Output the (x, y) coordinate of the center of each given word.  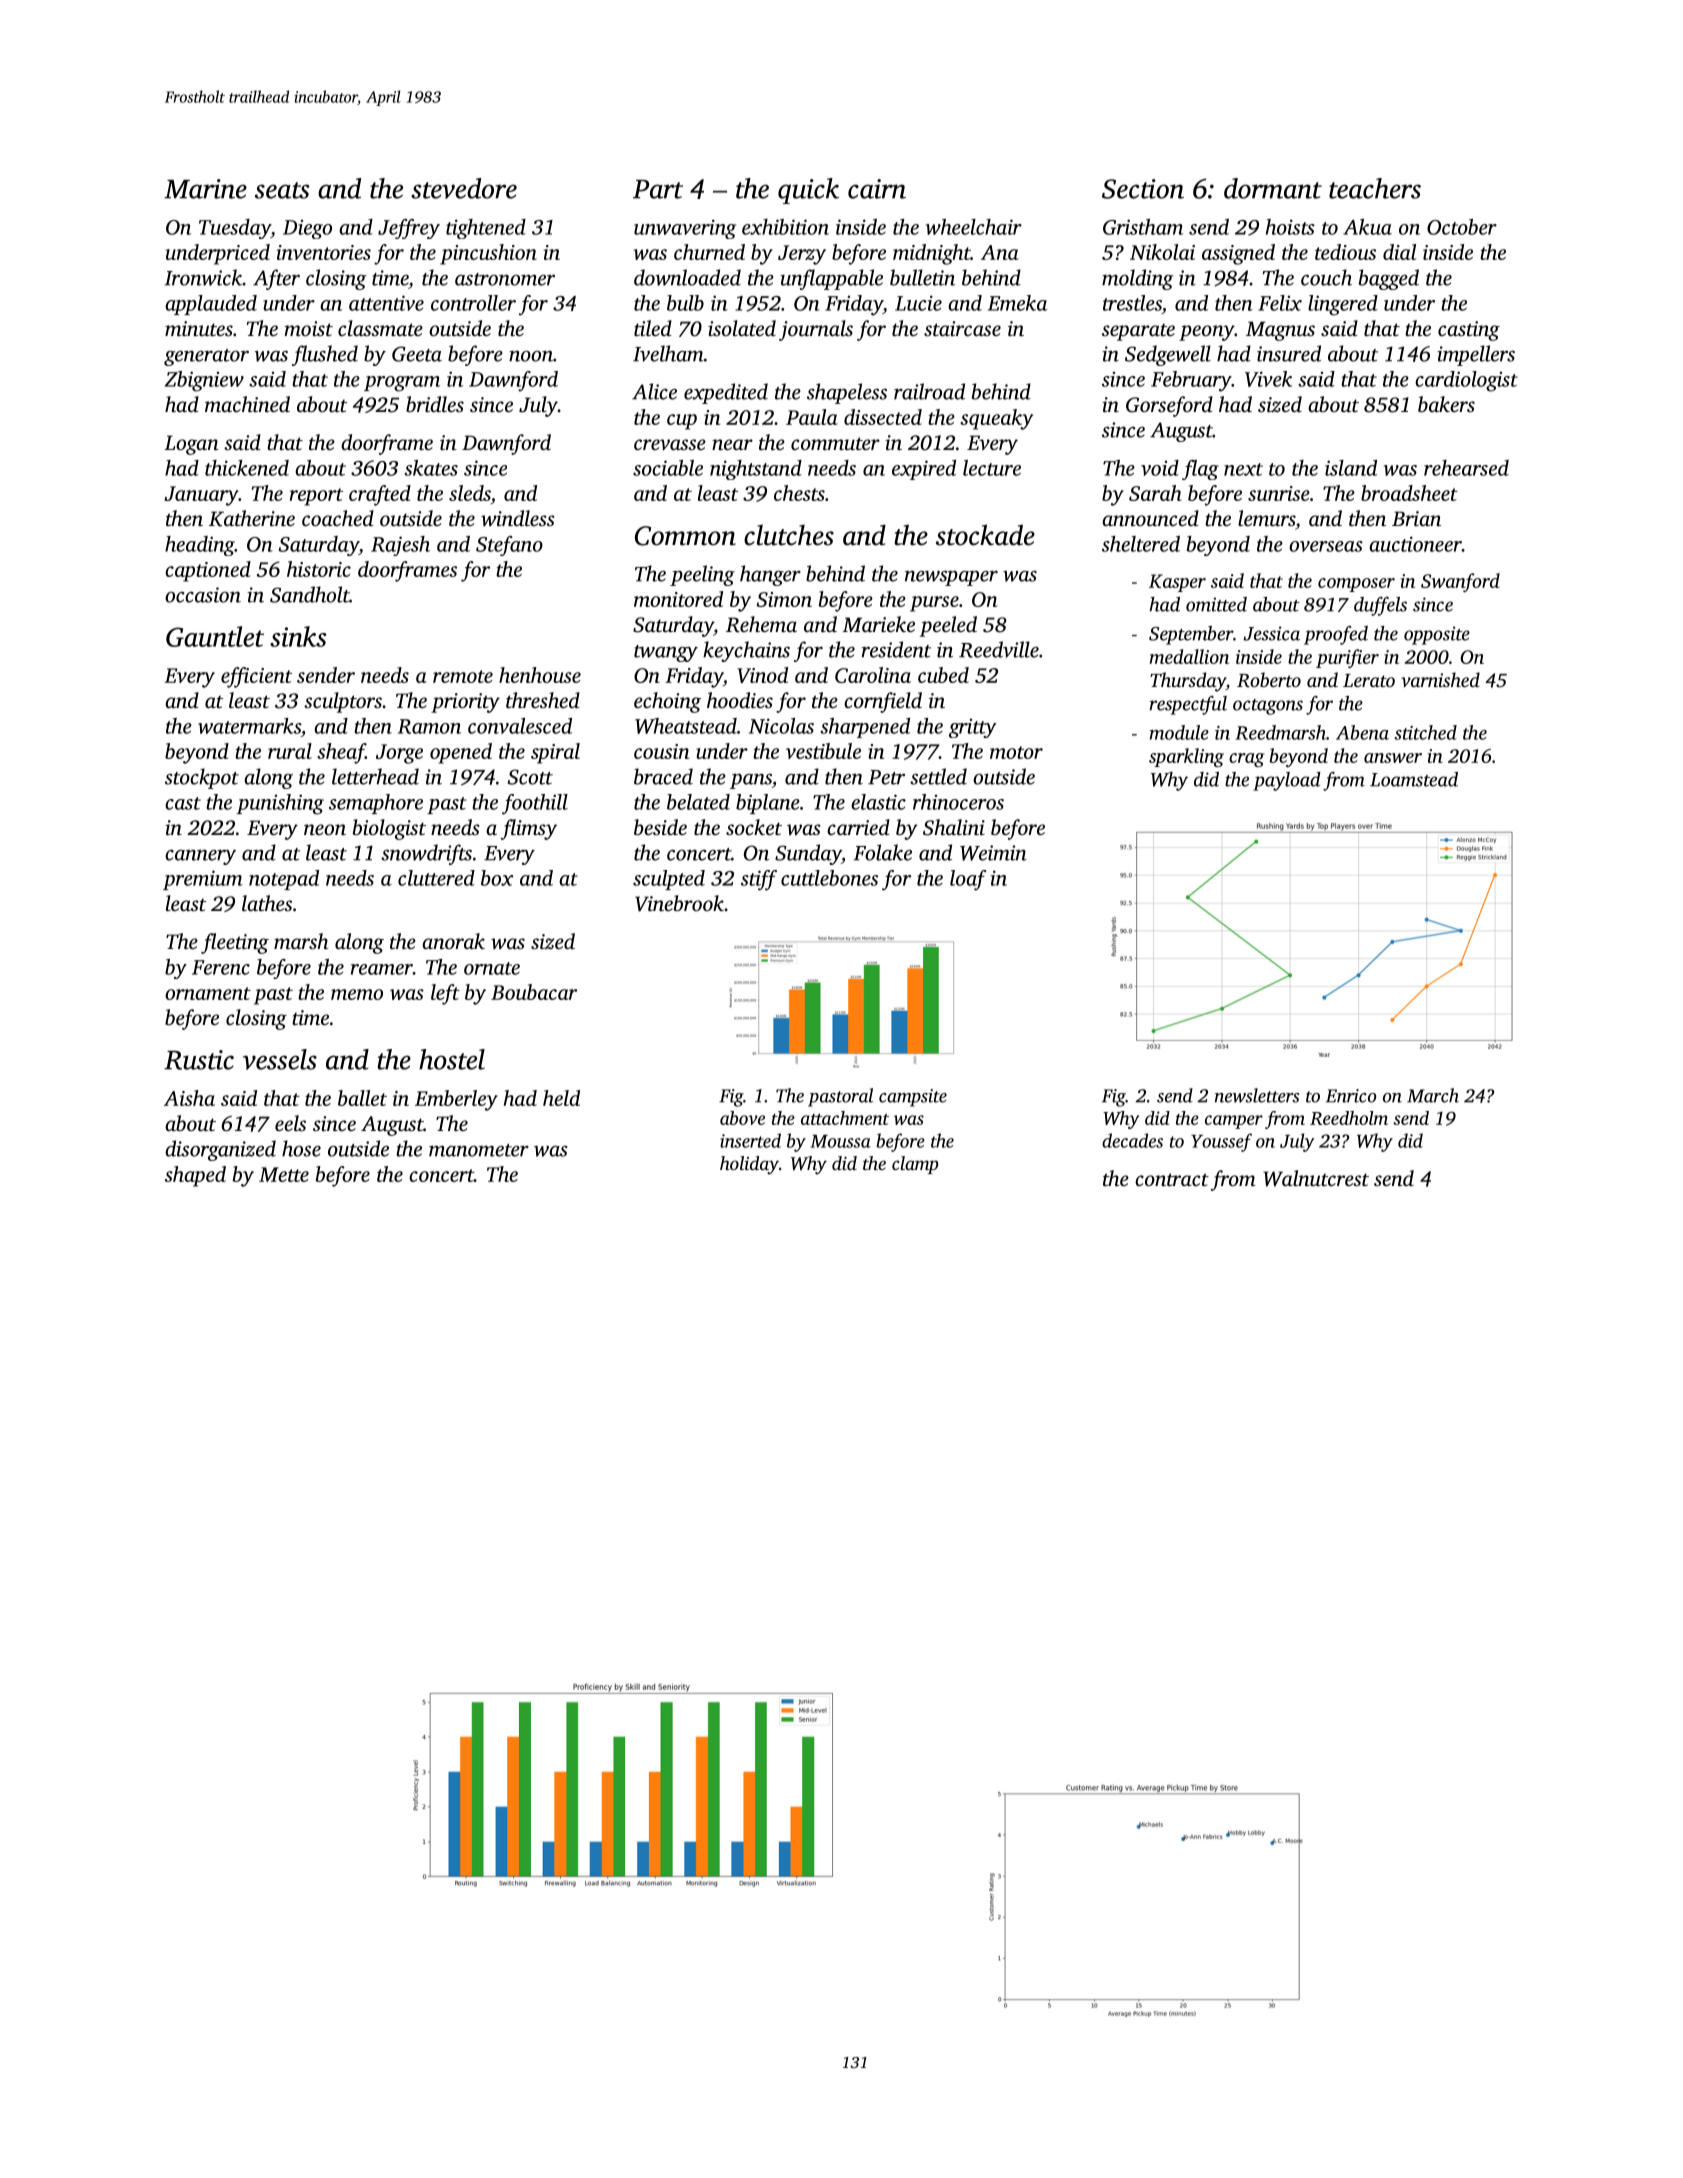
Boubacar (534, 992)
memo (357, 994)
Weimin (993, 853)
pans (751, 781)
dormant (1273, 188)
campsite (913, 1098)
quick (808, 191)
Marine (205, 189)
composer (1356, 585)
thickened (247, 468)
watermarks (249, 726)
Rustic (199, 1060)
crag (1247, 760)
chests (799, 493)
